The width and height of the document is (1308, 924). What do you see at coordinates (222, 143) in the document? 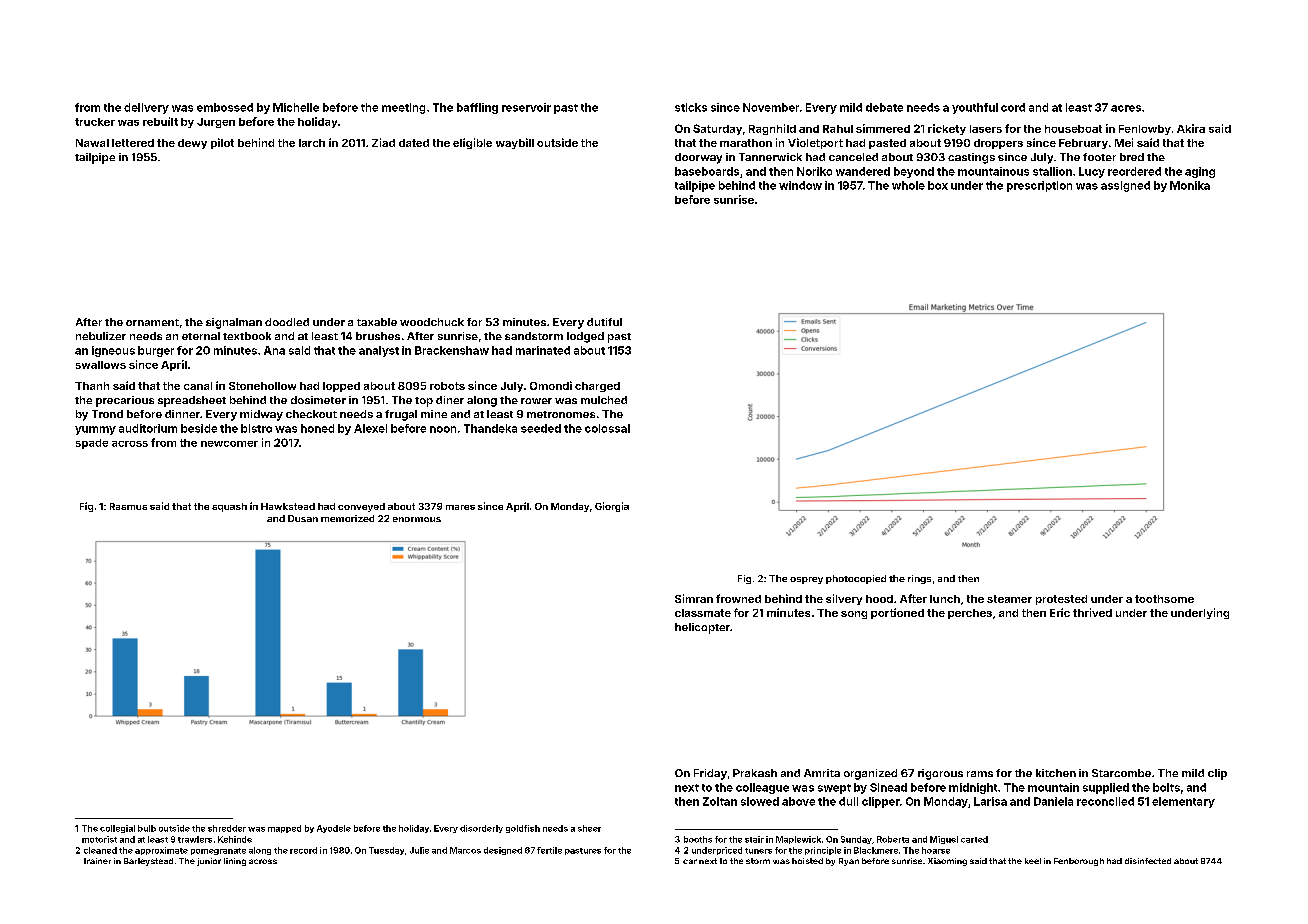
I see `pilot` at bounding box center [222, 143].
